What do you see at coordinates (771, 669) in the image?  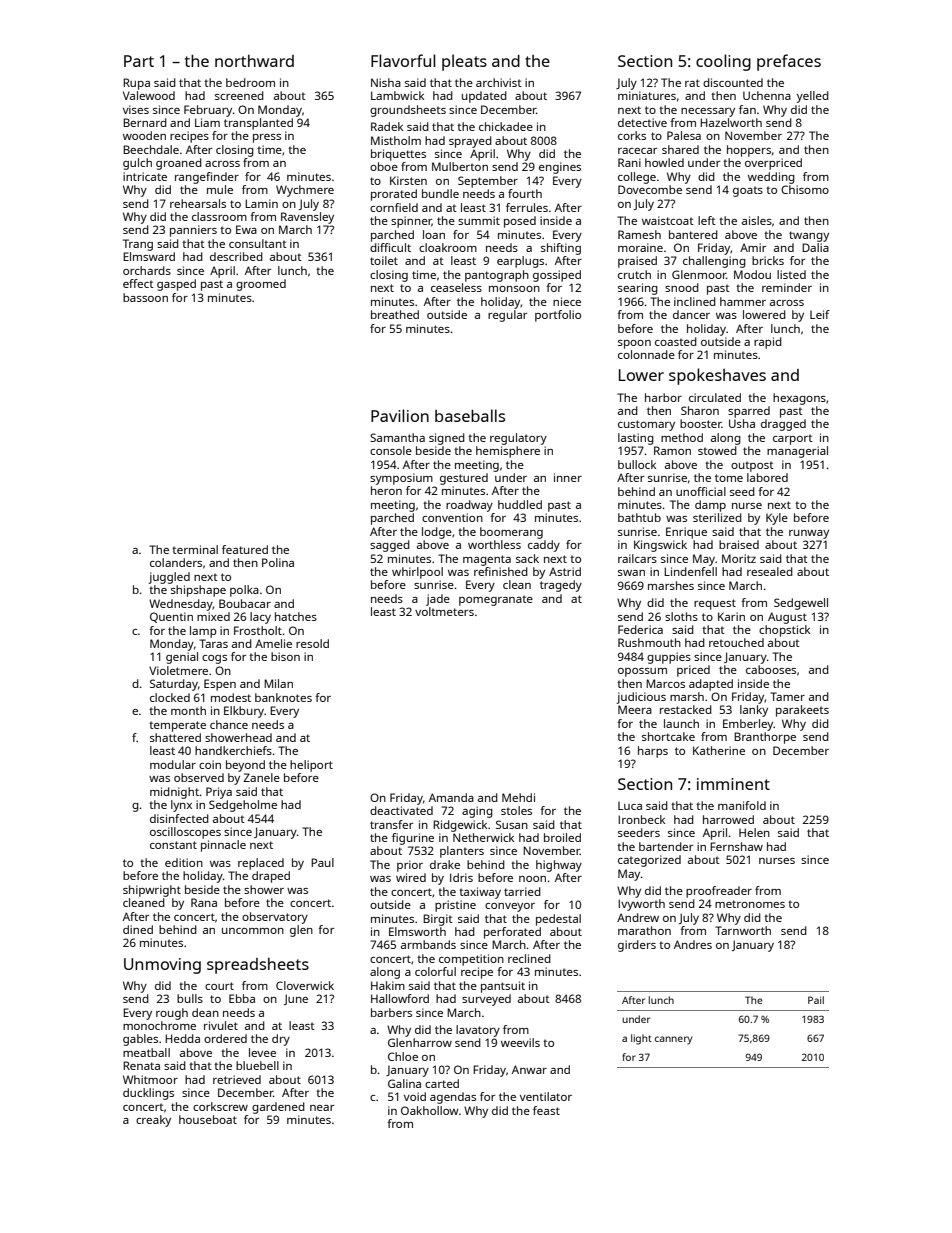 I see `cabooses` at bounding box center [771, 669].
